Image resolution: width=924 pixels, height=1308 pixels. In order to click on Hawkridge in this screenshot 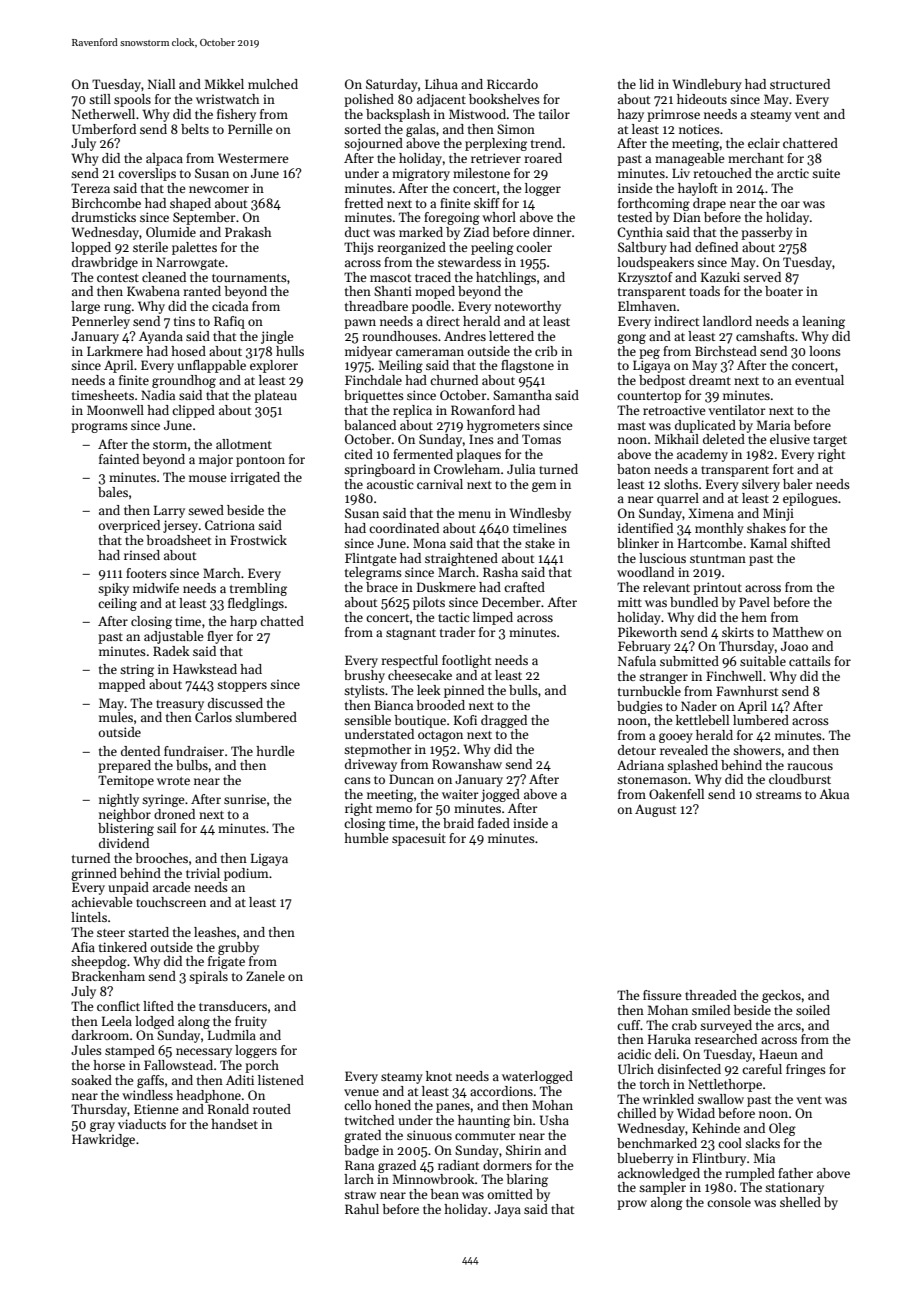, I will do `click(103, 1140)`.
